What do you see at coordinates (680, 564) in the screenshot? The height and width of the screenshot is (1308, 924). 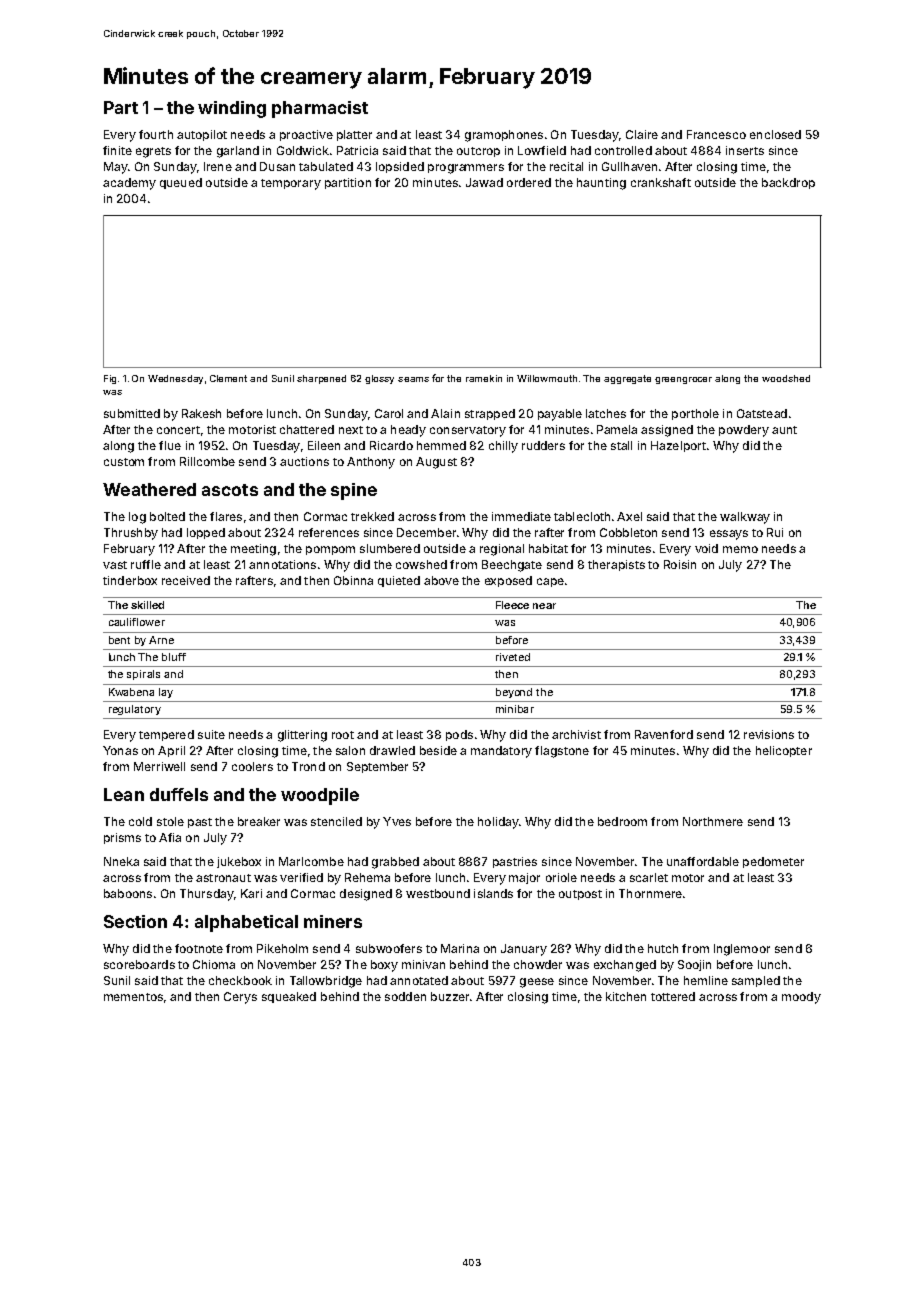 I see `Roisin` at bounding box center [680, 564].
